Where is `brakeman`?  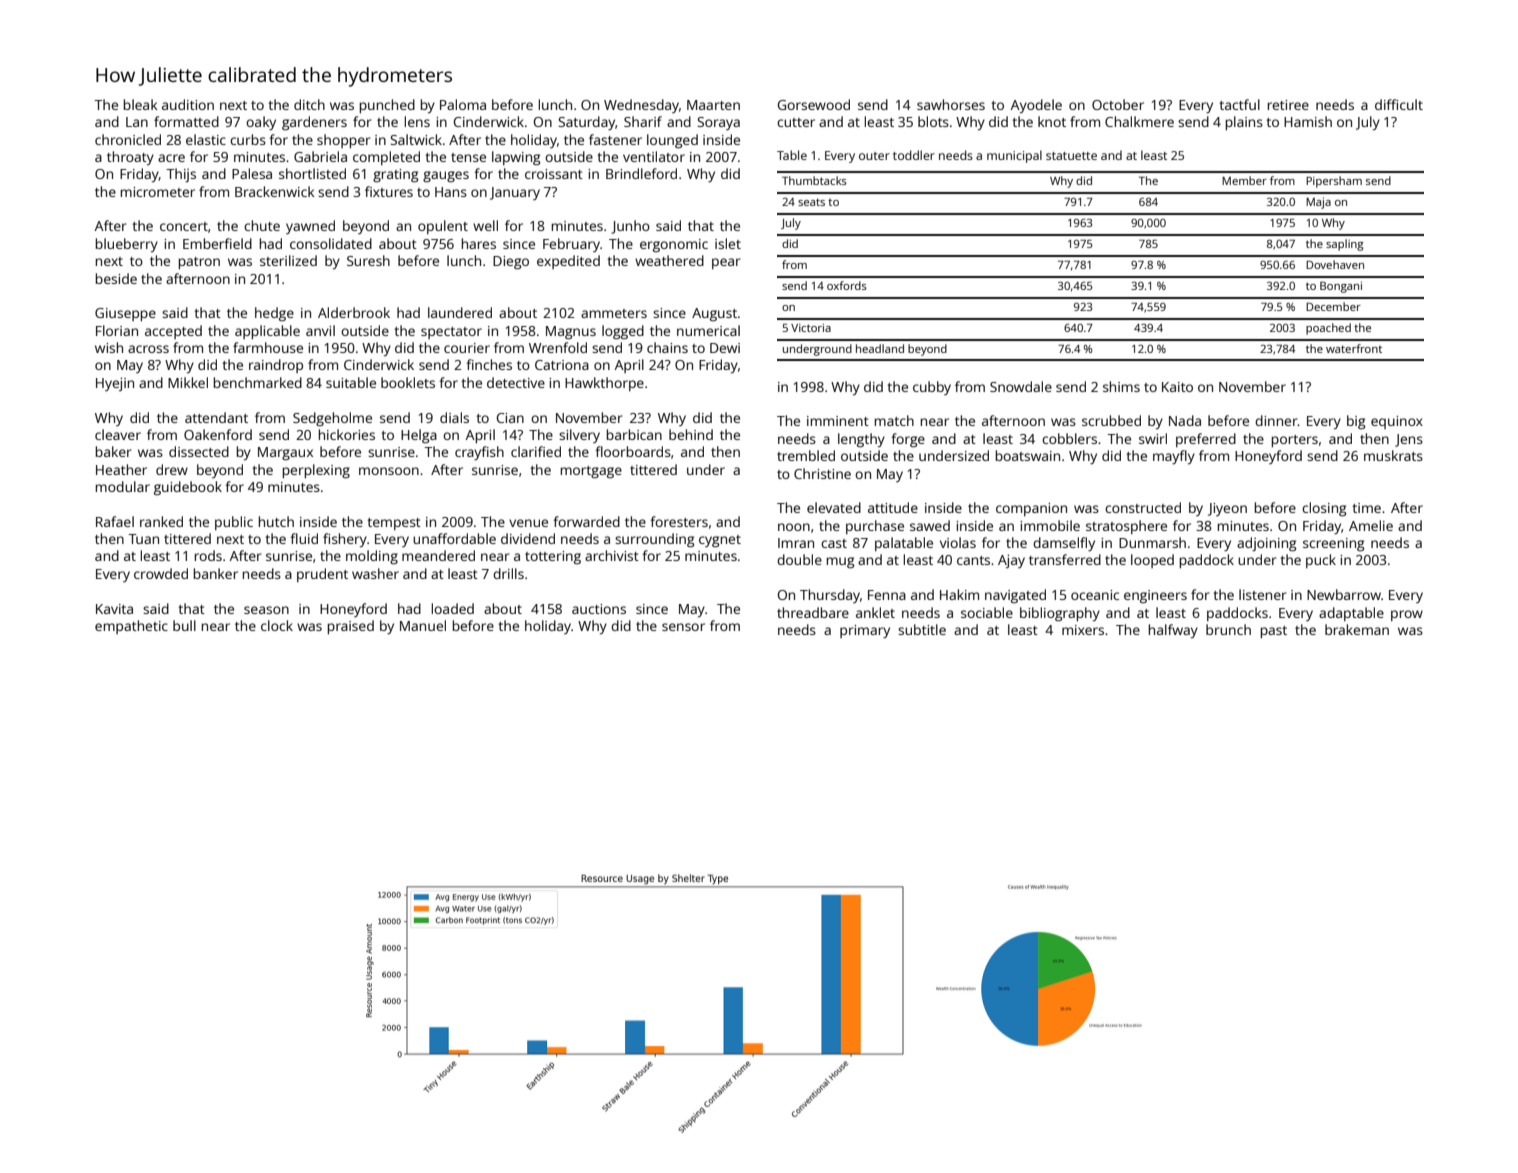 brakeman is located at coordinates (1357, 629).
